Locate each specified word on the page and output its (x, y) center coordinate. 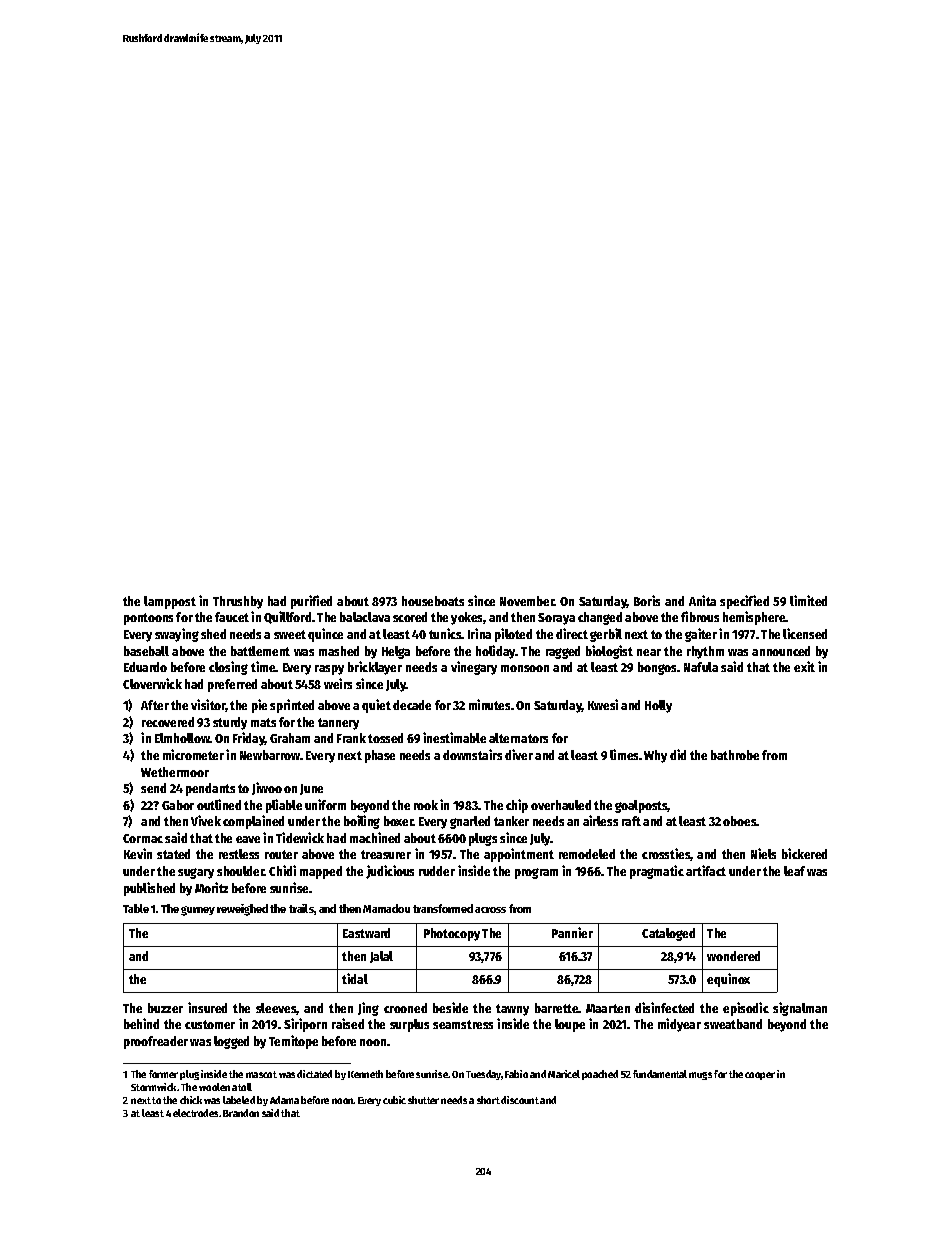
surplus (409, 1025)
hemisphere (754, 618)
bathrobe (735, 755)
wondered (733, 956)
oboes (740, 821)
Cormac (143, 838)
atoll (242, 1087)
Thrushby (238, 602)
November (527, 601)
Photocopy (452, 934)
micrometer (193, 754)
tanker (511, 821)
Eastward (366, 933)
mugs (700, 1076)
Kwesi (603, 704)
